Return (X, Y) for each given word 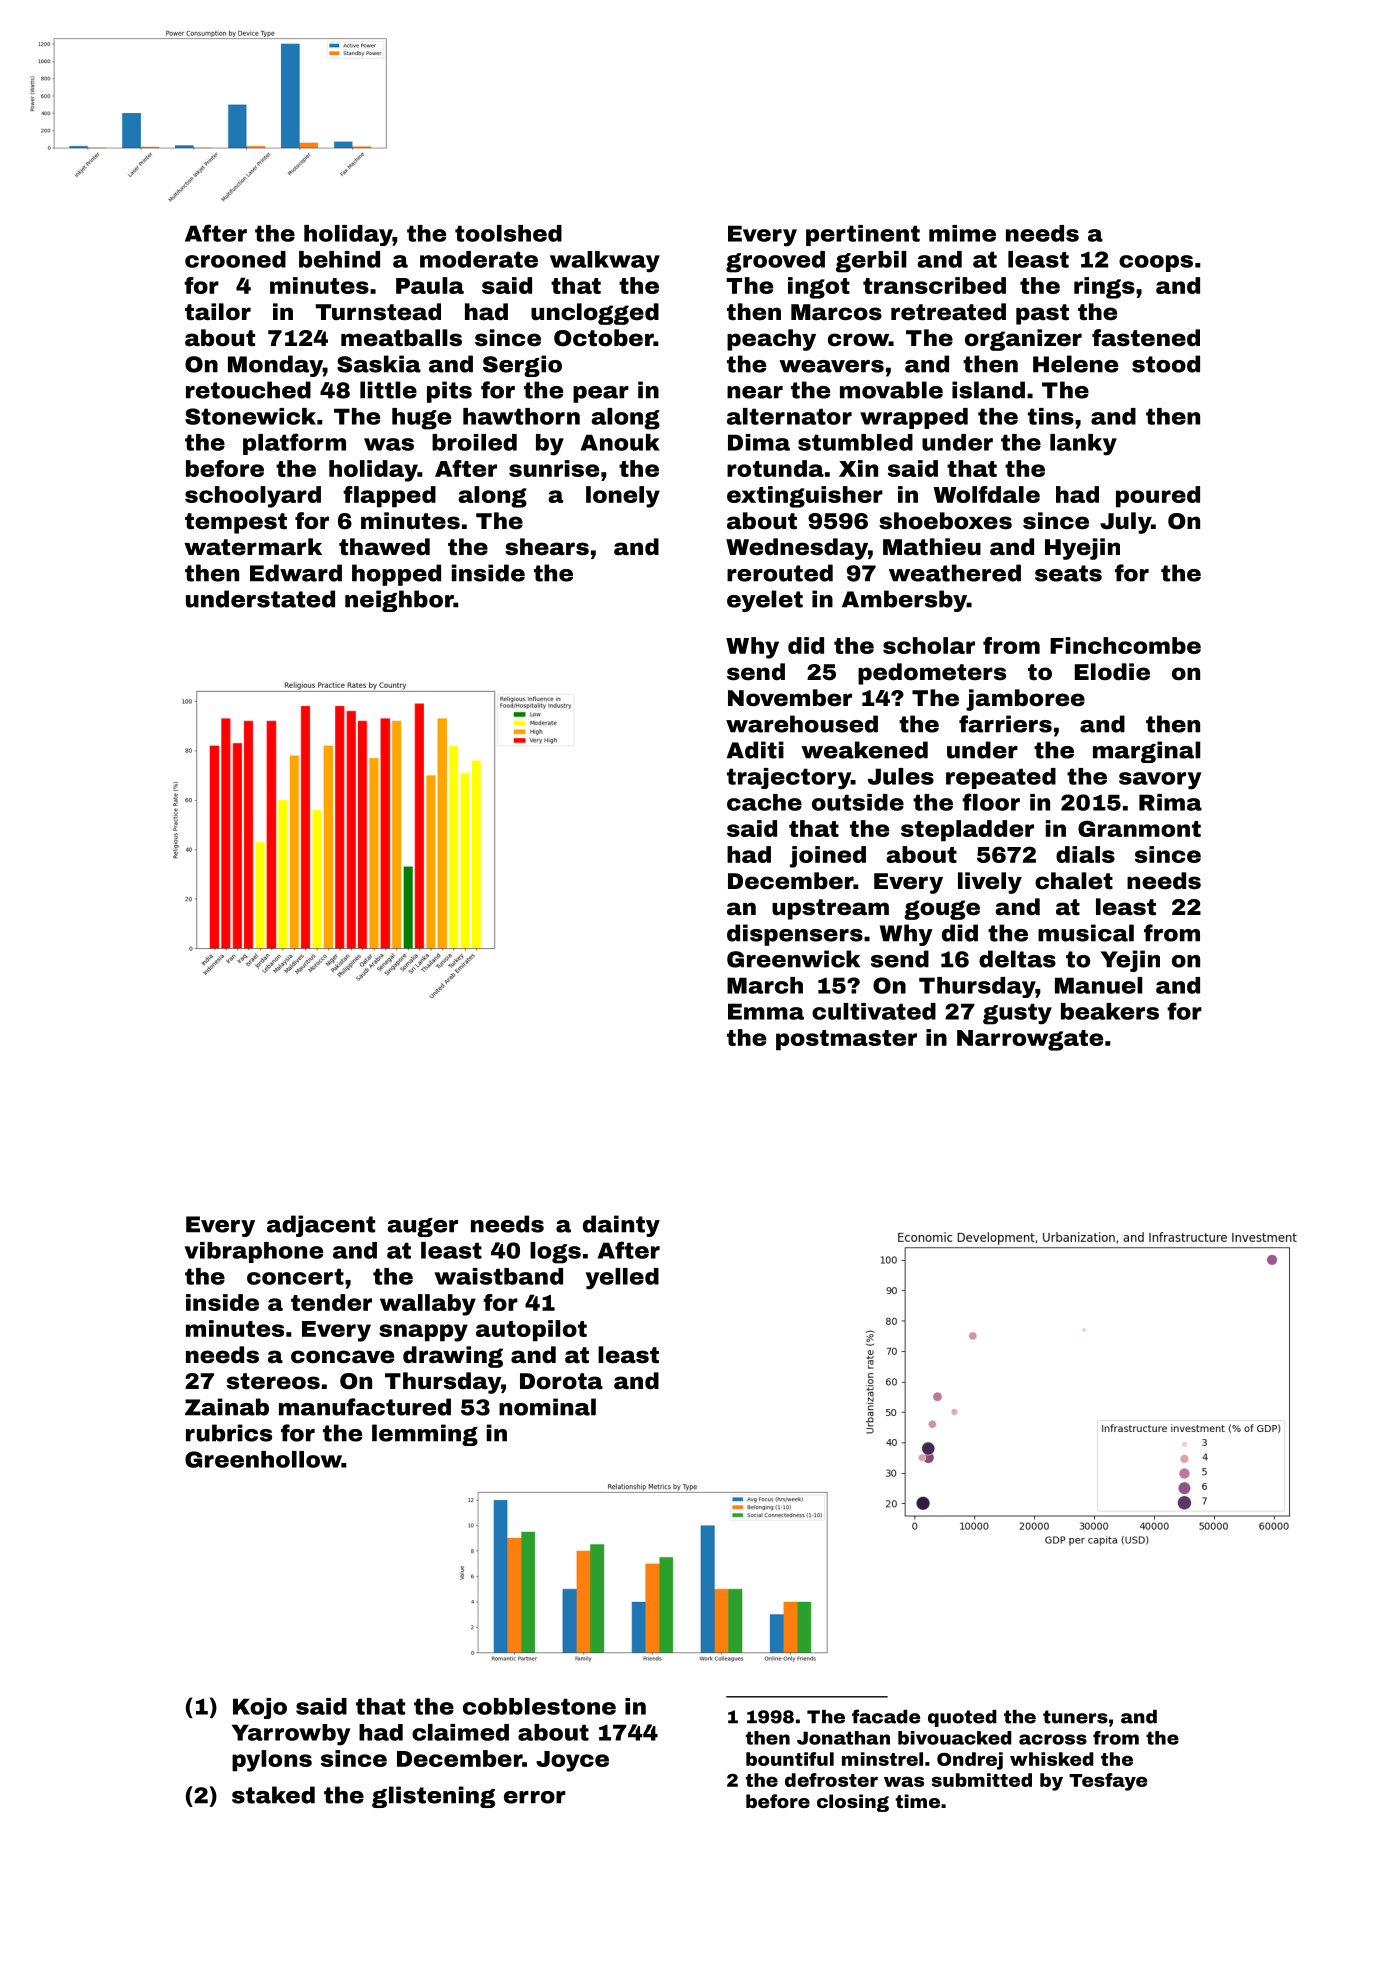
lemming (425, 1435)
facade (886, 1716)
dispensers (795, 935)
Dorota (561, 1381)
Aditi (755, 750)
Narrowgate (1030, 1040)
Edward (296, 573)
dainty (621, 1226)
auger (422, 1227)
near (755, 392)
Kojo (260, 1708)
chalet (1074, 881)
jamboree (1025, 700)
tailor (218, 312)
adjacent (321, 1226)
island (988, 390)
